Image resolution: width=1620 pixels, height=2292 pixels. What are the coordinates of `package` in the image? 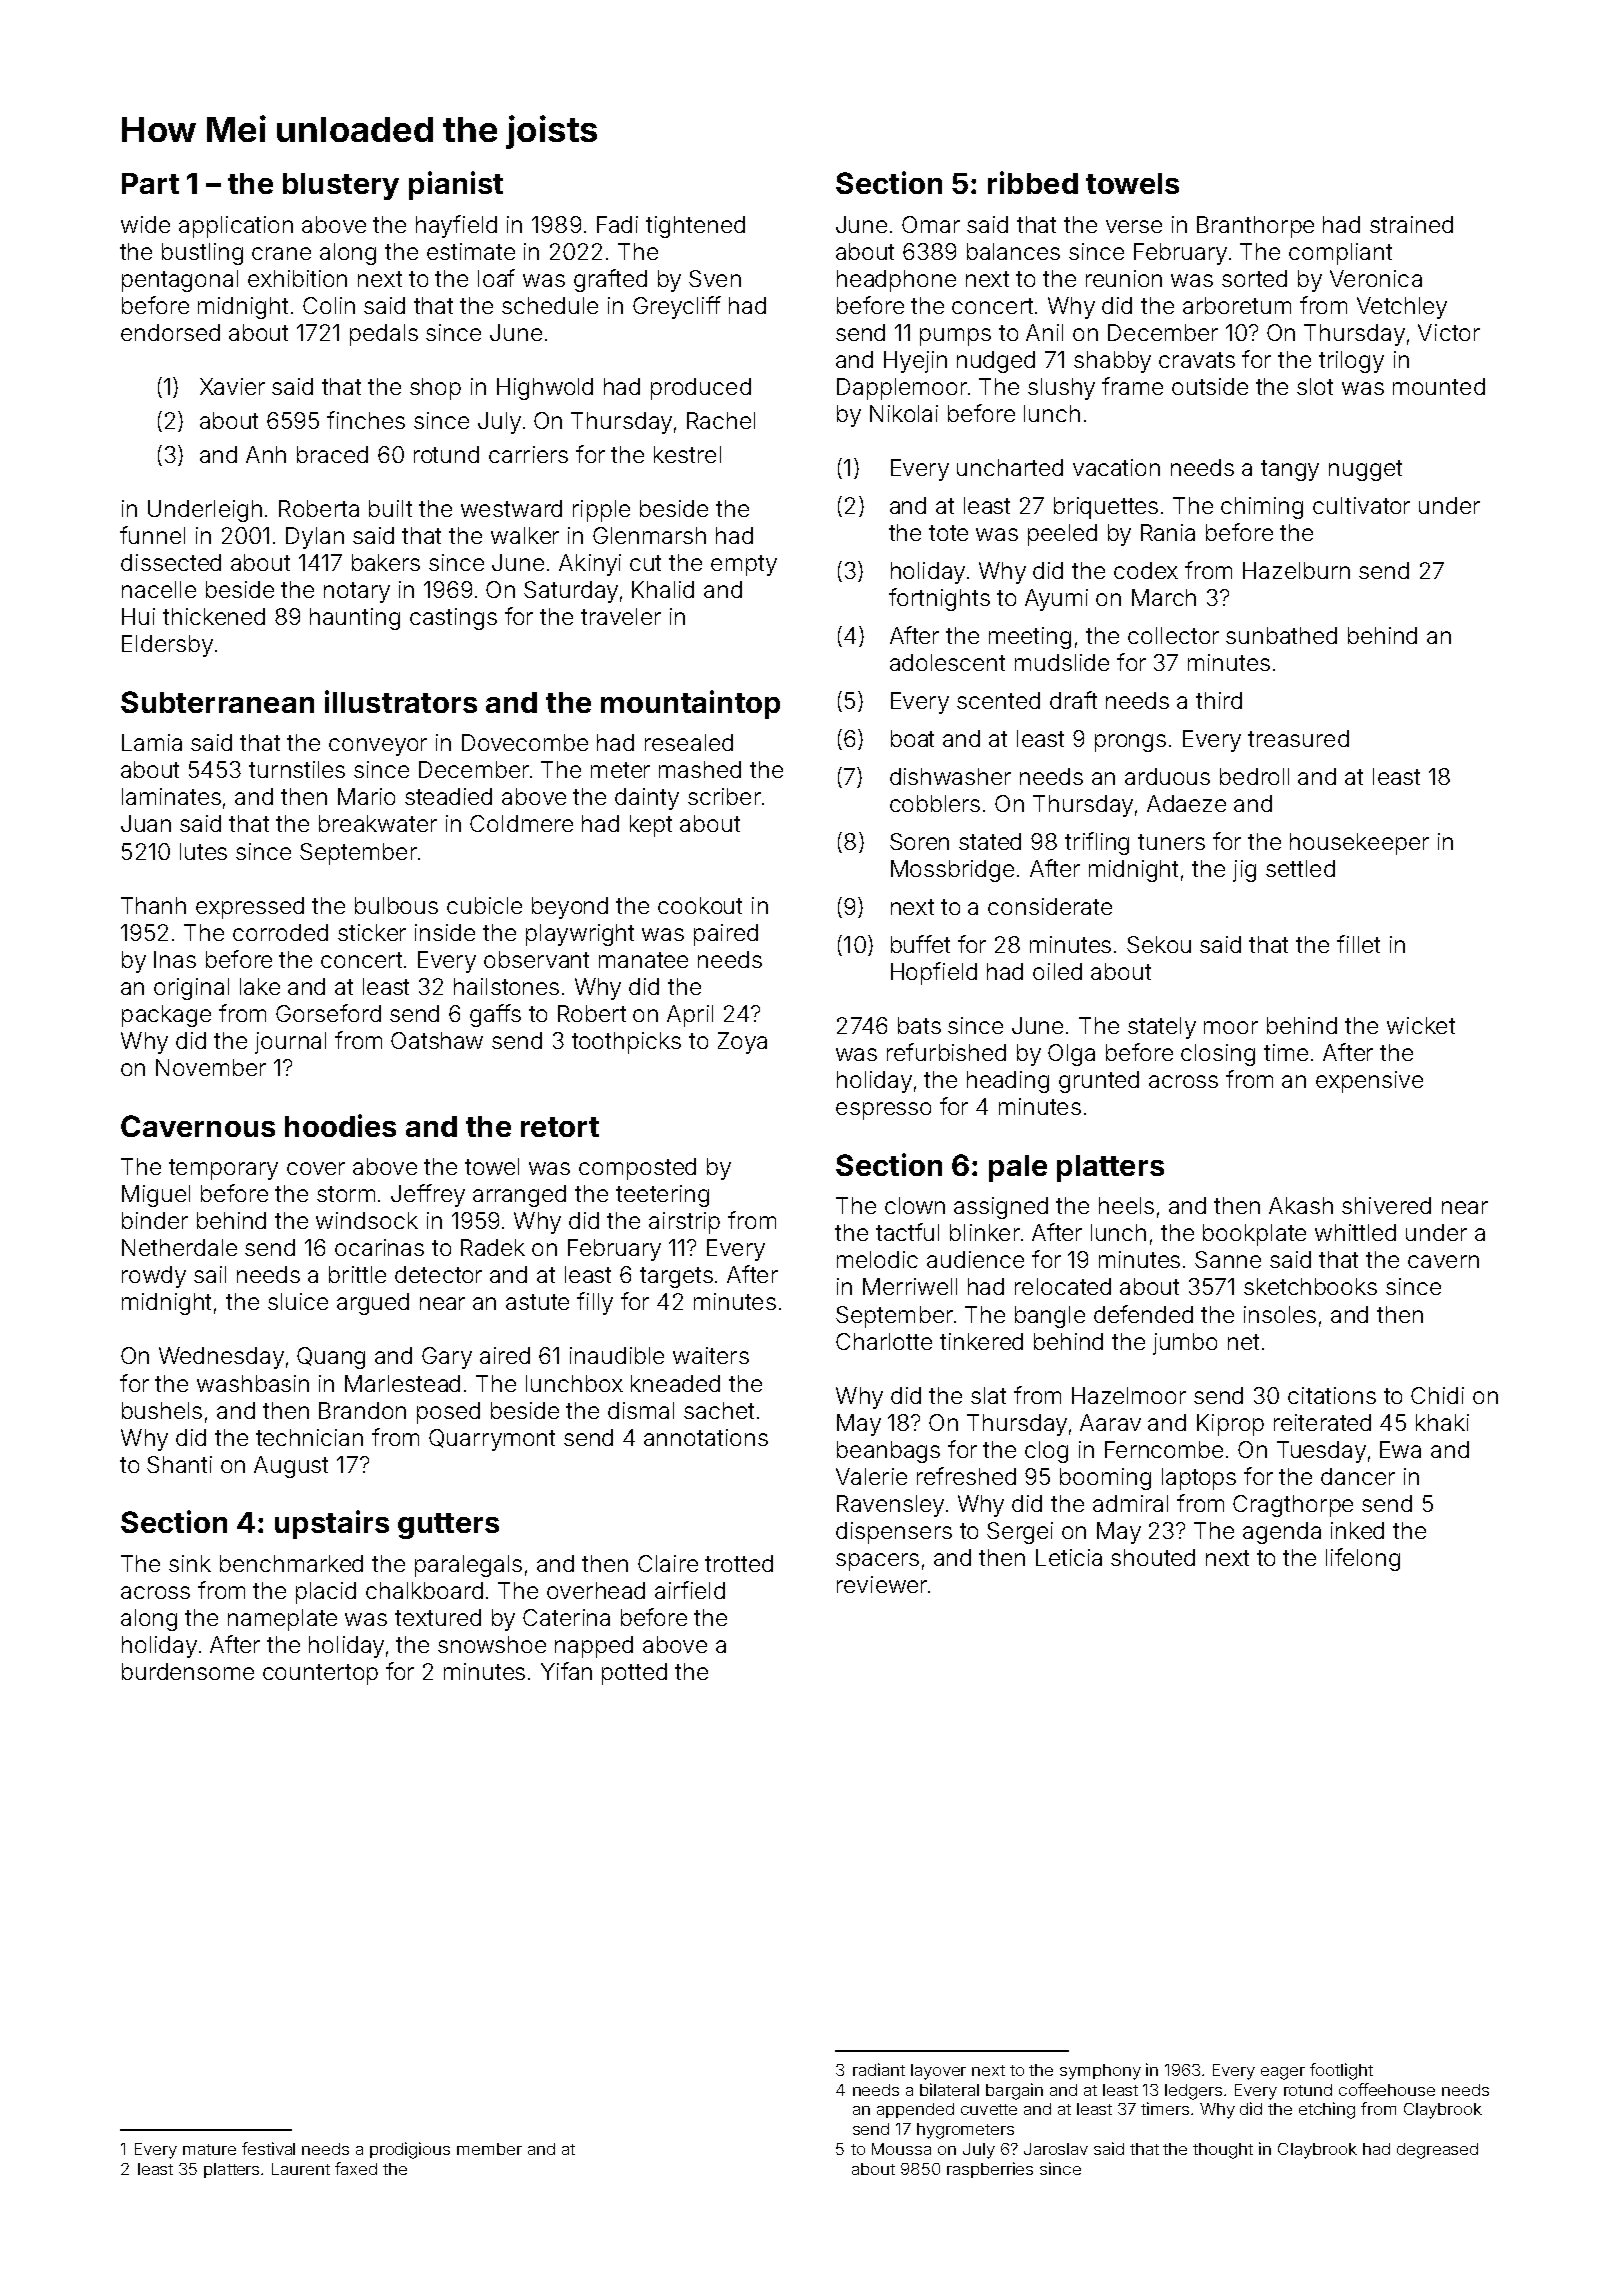 It's located at (166, 1016).
